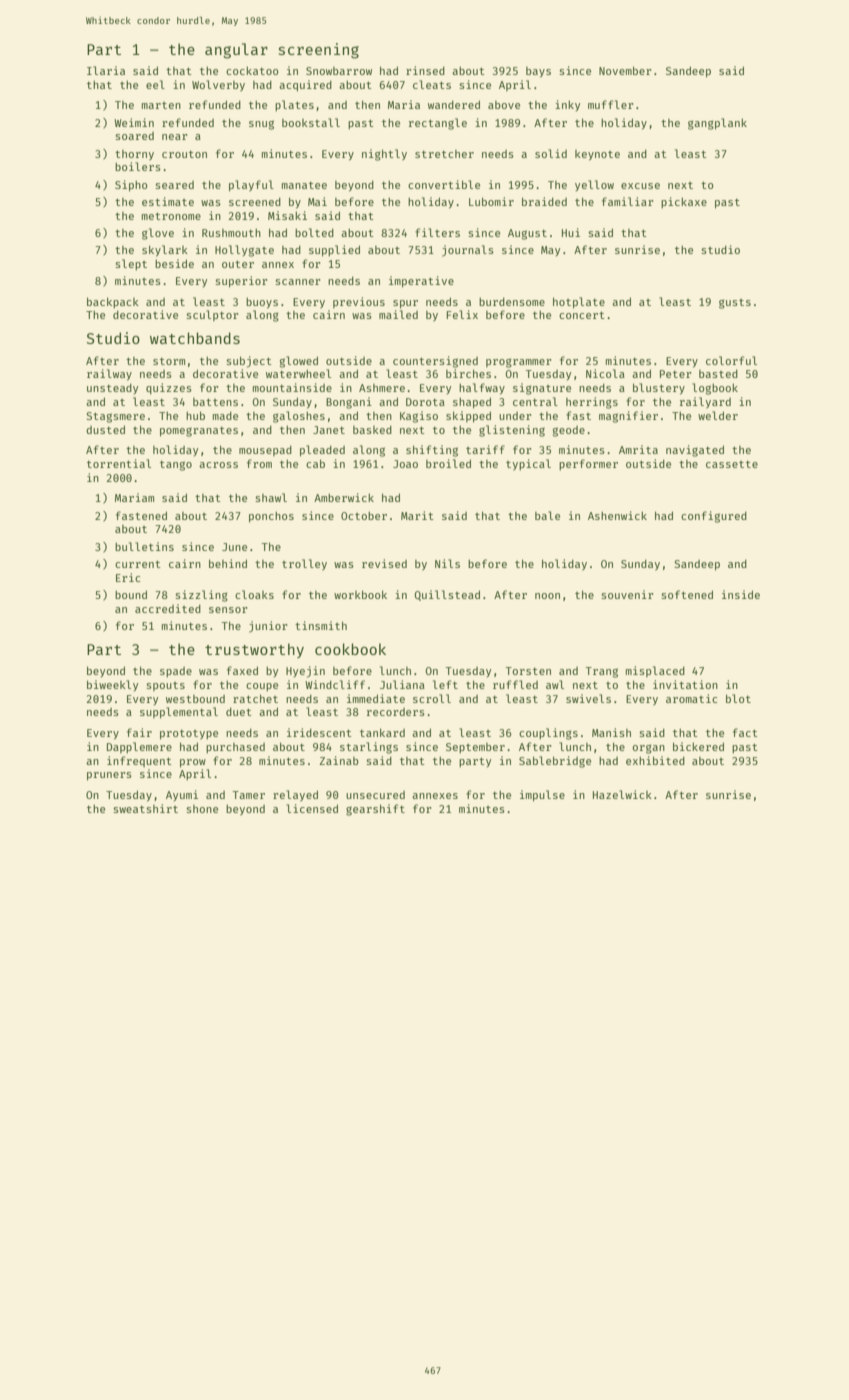 This screenshot has height=1400, width=849. Describe the element at coordinates (625, 70) in the screenshot. I see `November` at that location.
